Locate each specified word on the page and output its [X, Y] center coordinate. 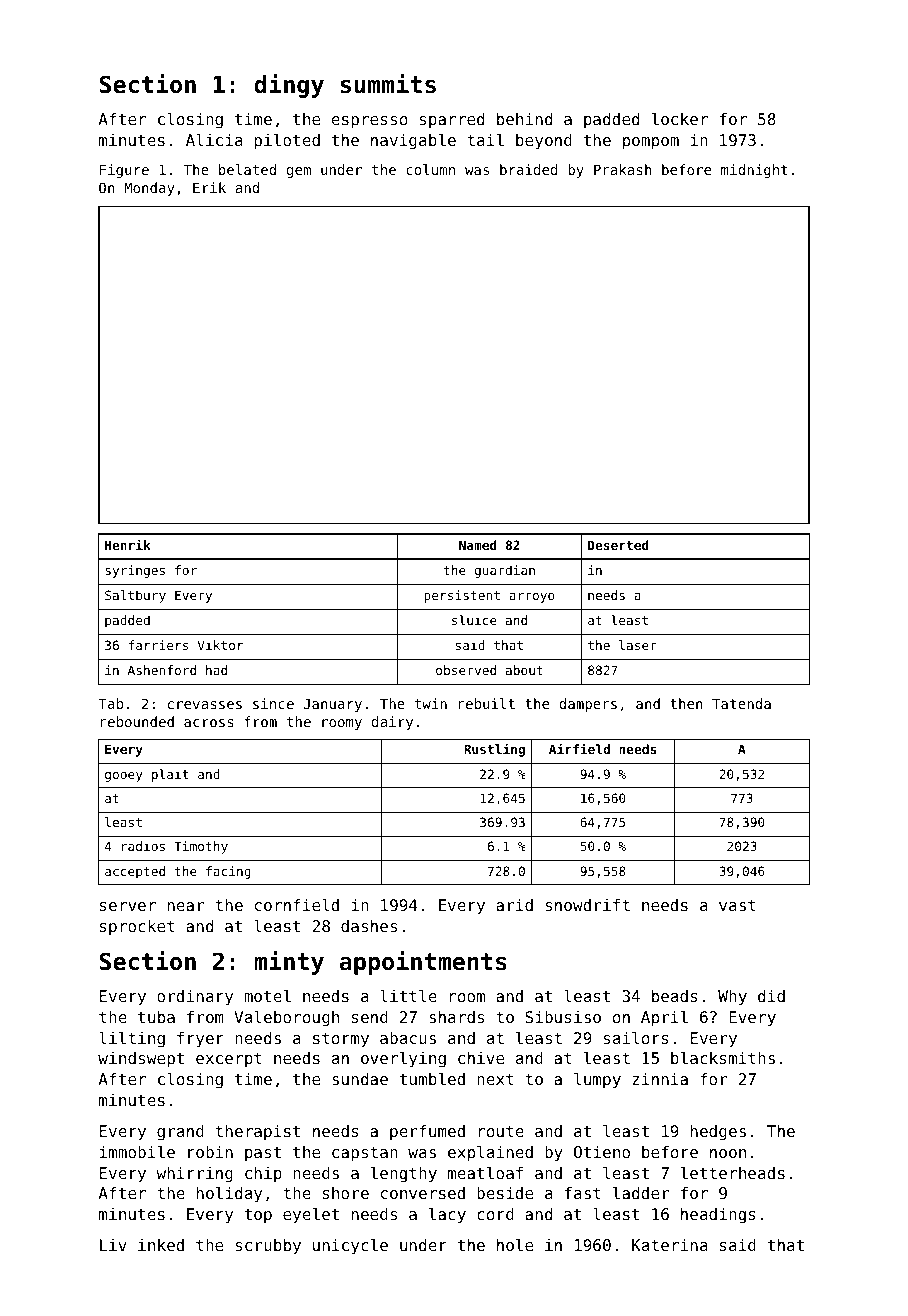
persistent [462, 596]
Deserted [618, 545]
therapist [257, 1133]
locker [680, 118]
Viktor [220, 645]
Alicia [214, 139]
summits [388, 84]
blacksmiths [723, 1057]
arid [514, 905]
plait [170, 775]
